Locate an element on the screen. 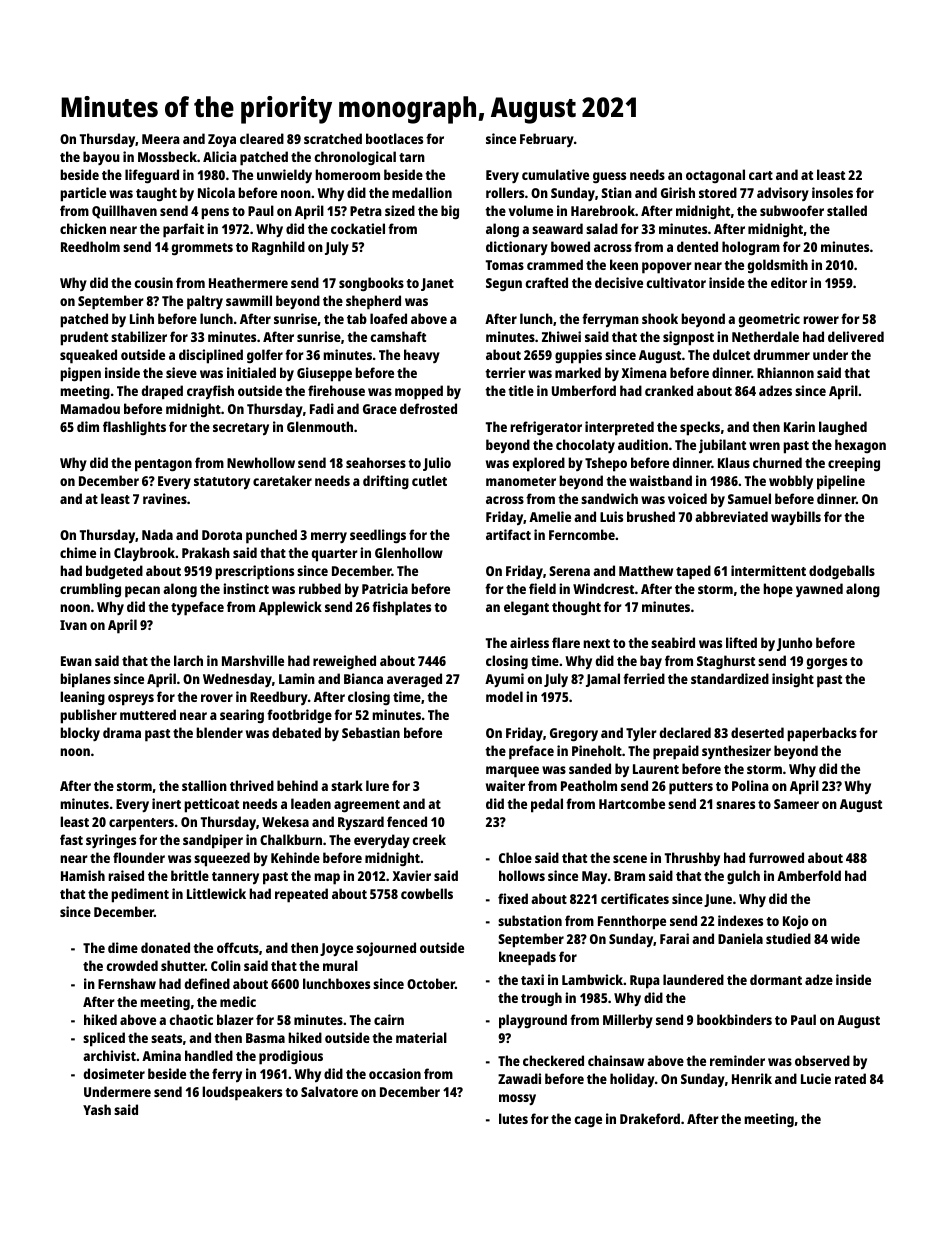 Image resolution: width=952 pixels, height=1233 pixels. February is located at coordinates (547, 140).
